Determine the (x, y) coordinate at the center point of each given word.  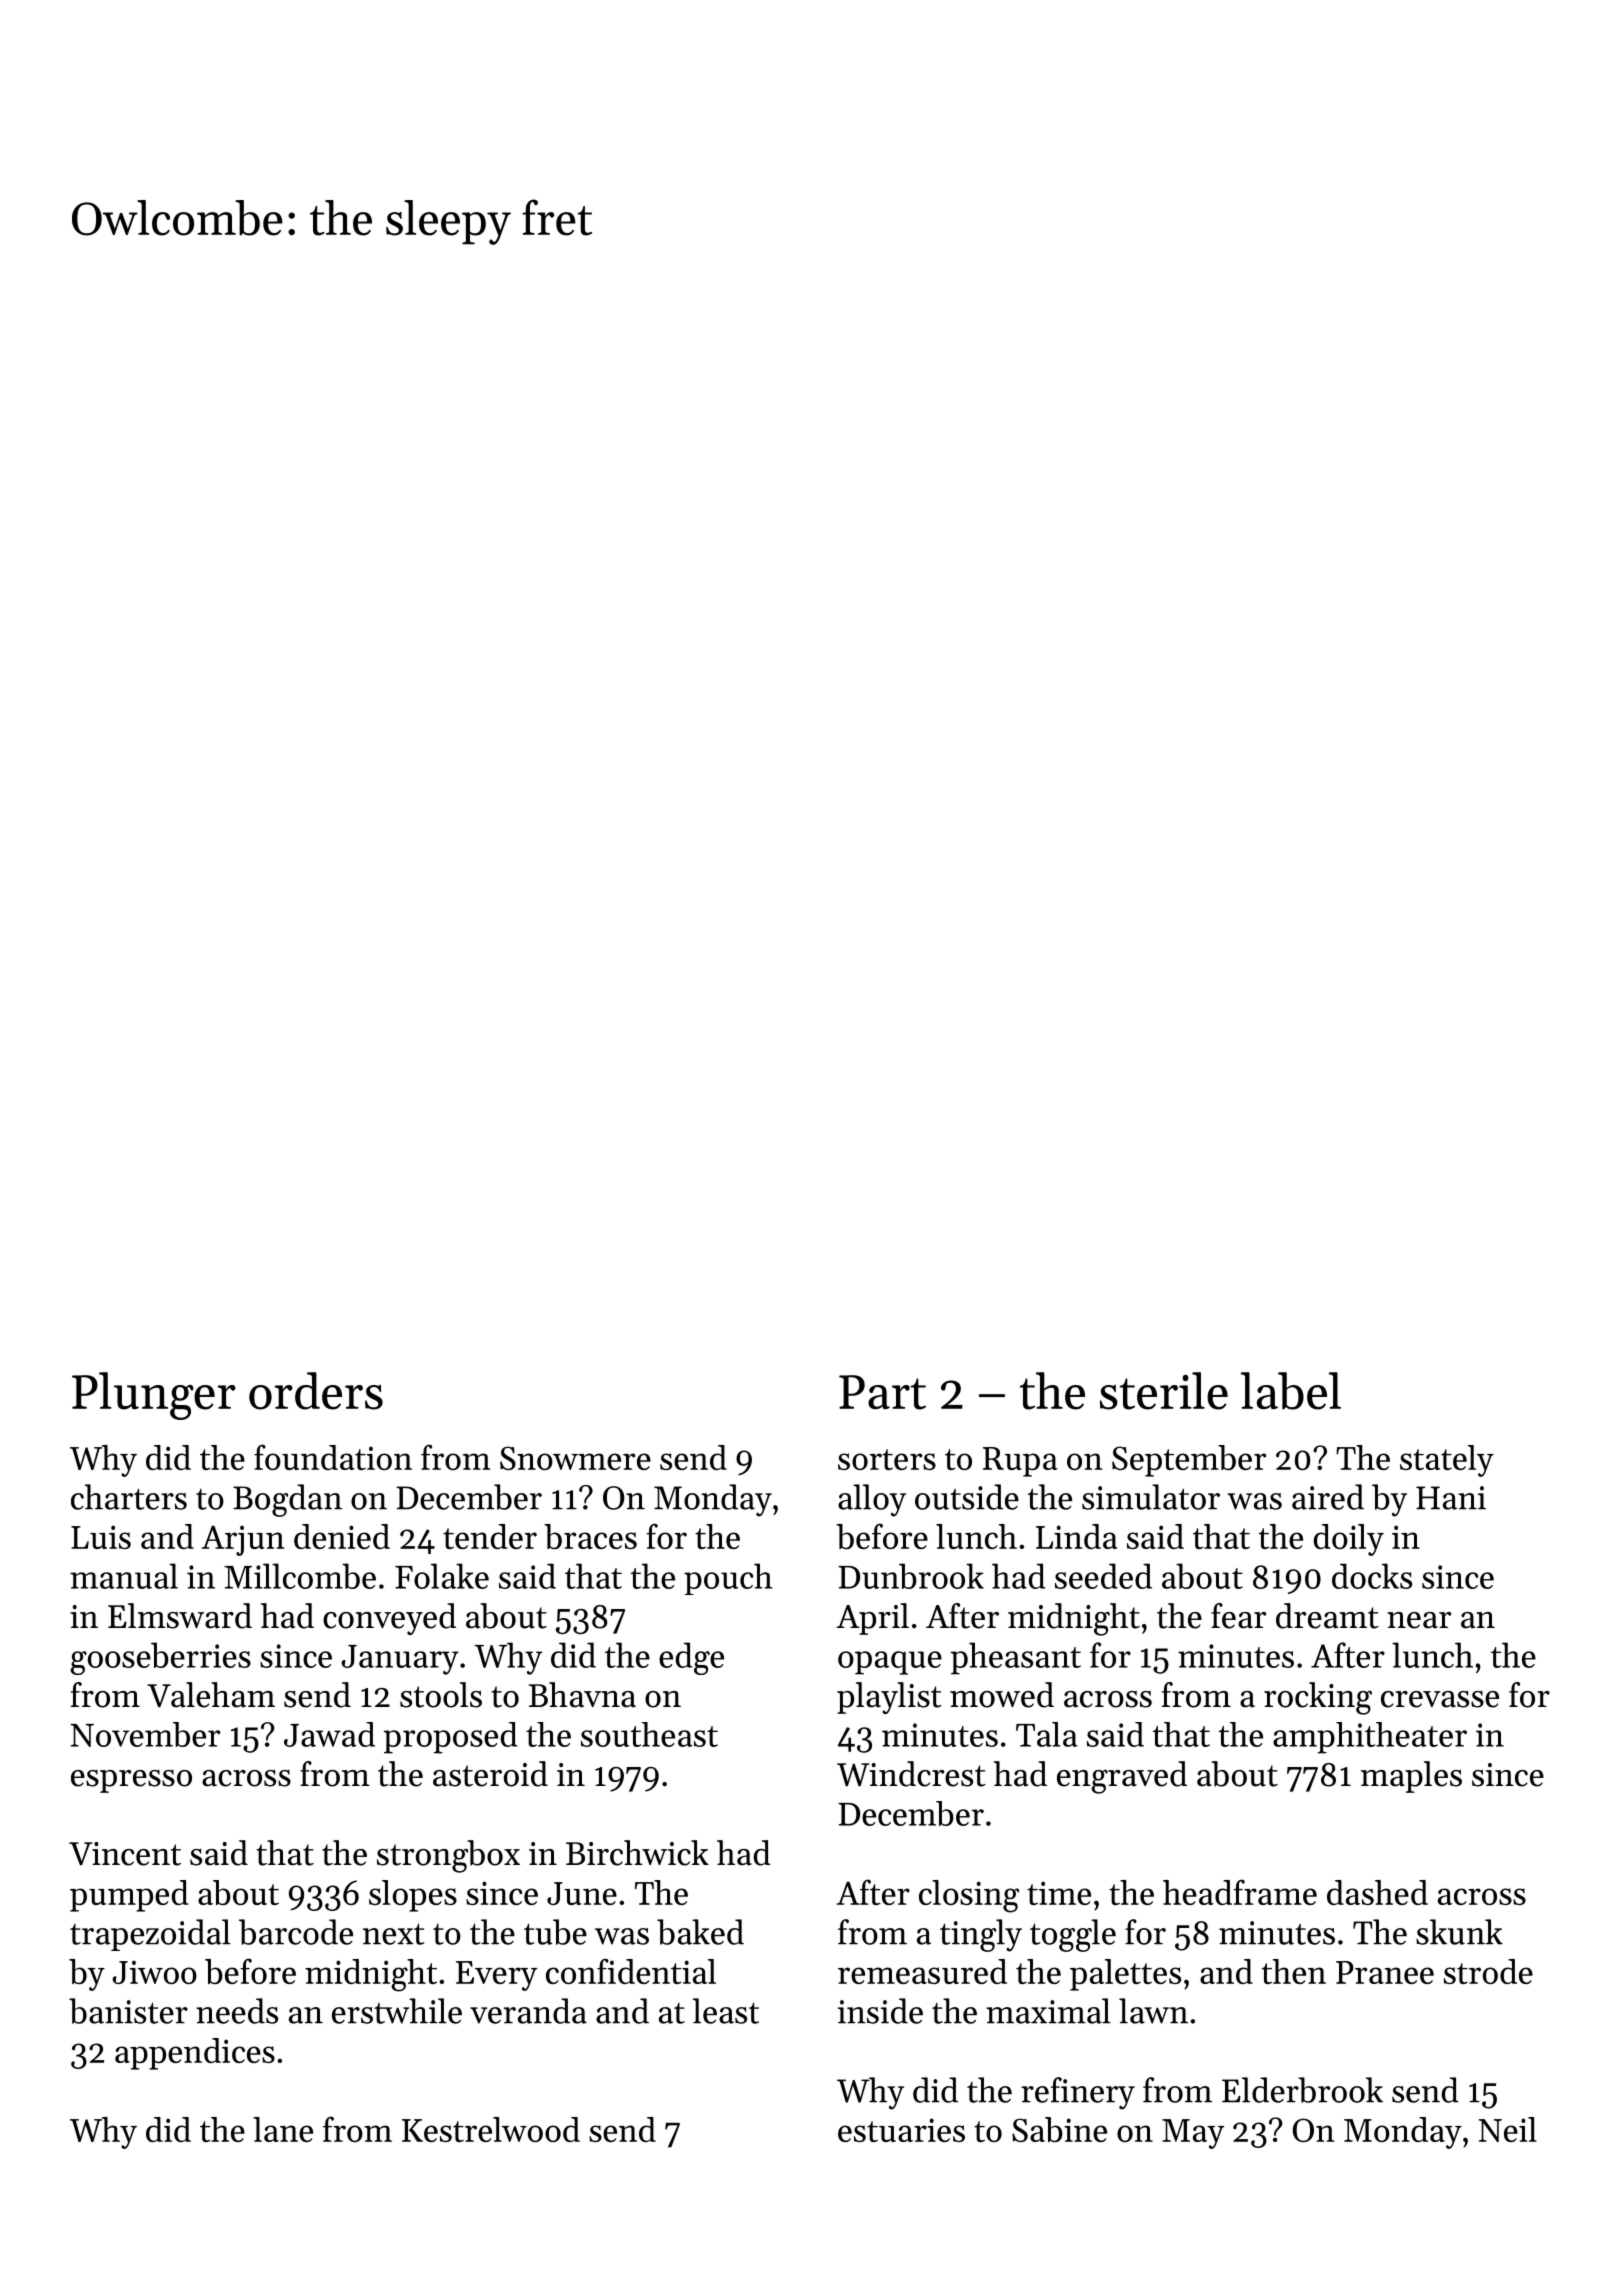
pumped (129, 1896)
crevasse (1440, 1699)
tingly (981, 1935)
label (1291, 1391)
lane (283, 2129)
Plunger (154, 1396)
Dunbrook (911, 1576)
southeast (649, 1734)
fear (1238, 1616)
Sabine (1059, 2129)
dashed (1377, 1892)
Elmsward (180, 1616)
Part (882, 1392)
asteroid (490, 1774)
